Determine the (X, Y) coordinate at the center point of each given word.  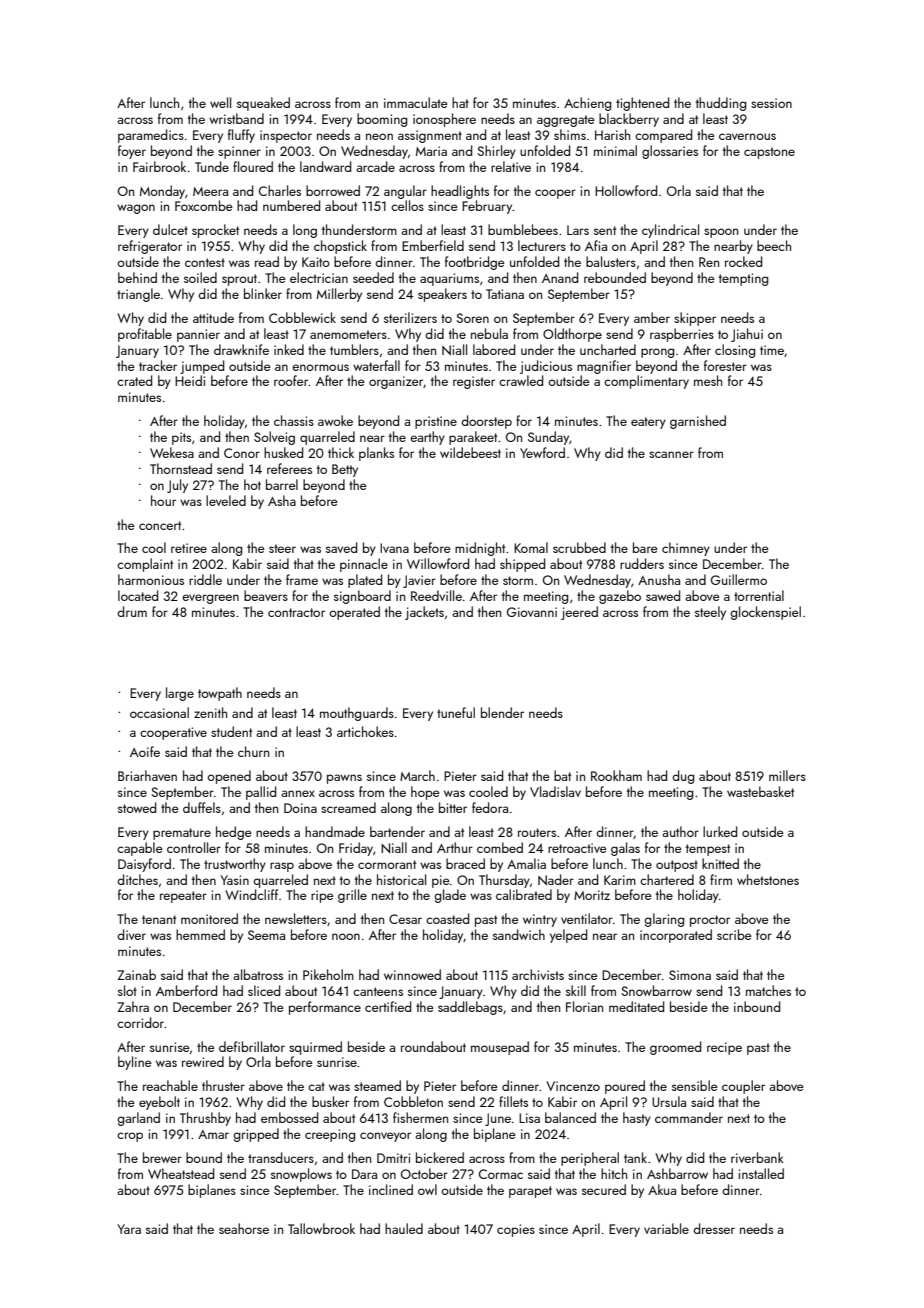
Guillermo (739, 579)
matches (768, 990)
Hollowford (626, 190)
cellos (407, 205)
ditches (137, 879)
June (498, 1119)
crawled (521, 380)
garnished (698, 422)
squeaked (263, 104)
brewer (162, 1157)
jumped (202, 367)
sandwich (519, 934)
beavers (266, 595)
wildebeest (470, 452)
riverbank (757, 1157)
